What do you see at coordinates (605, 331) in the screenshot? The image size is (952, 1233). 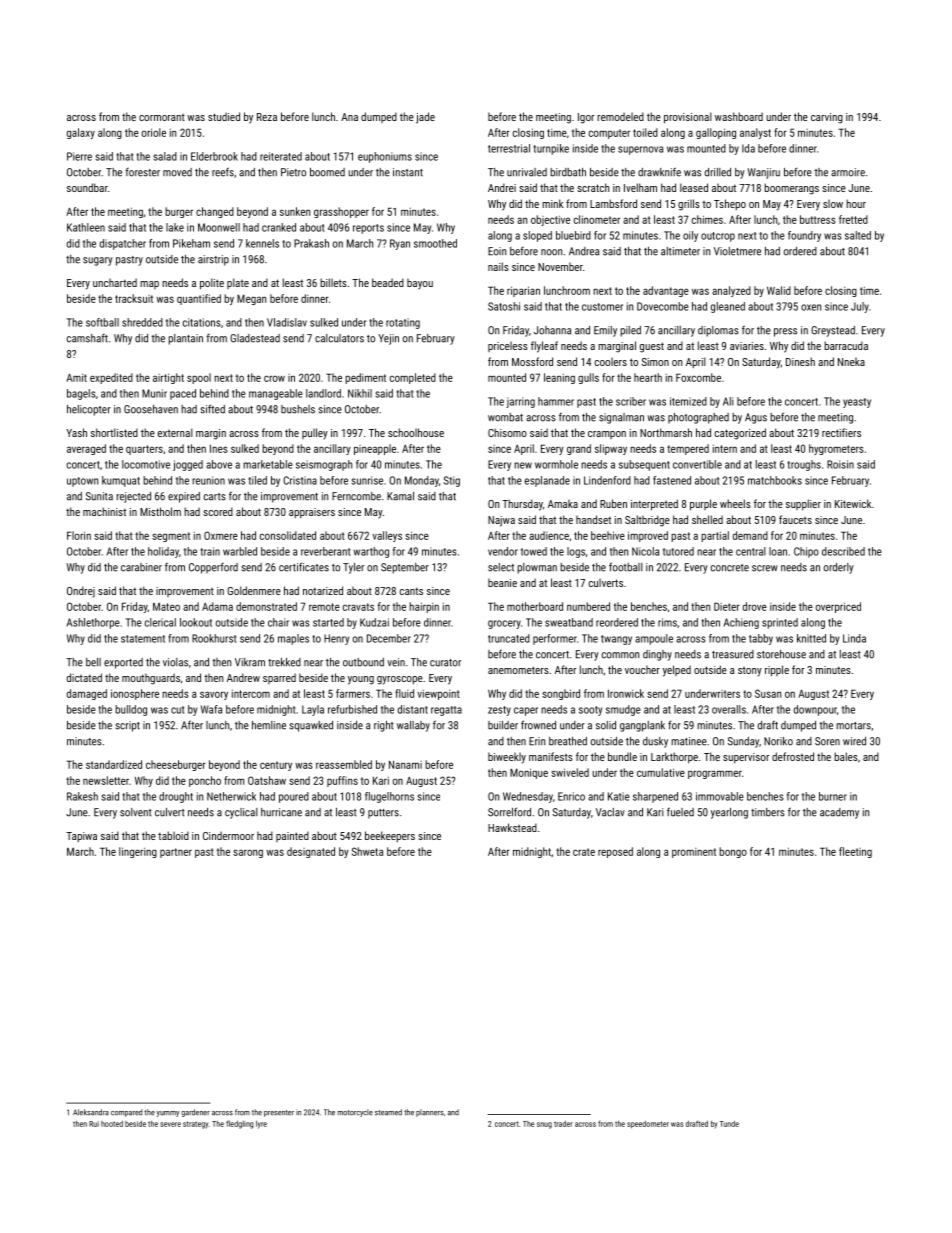 I see `Emily` at bounding box center [605, 331].
